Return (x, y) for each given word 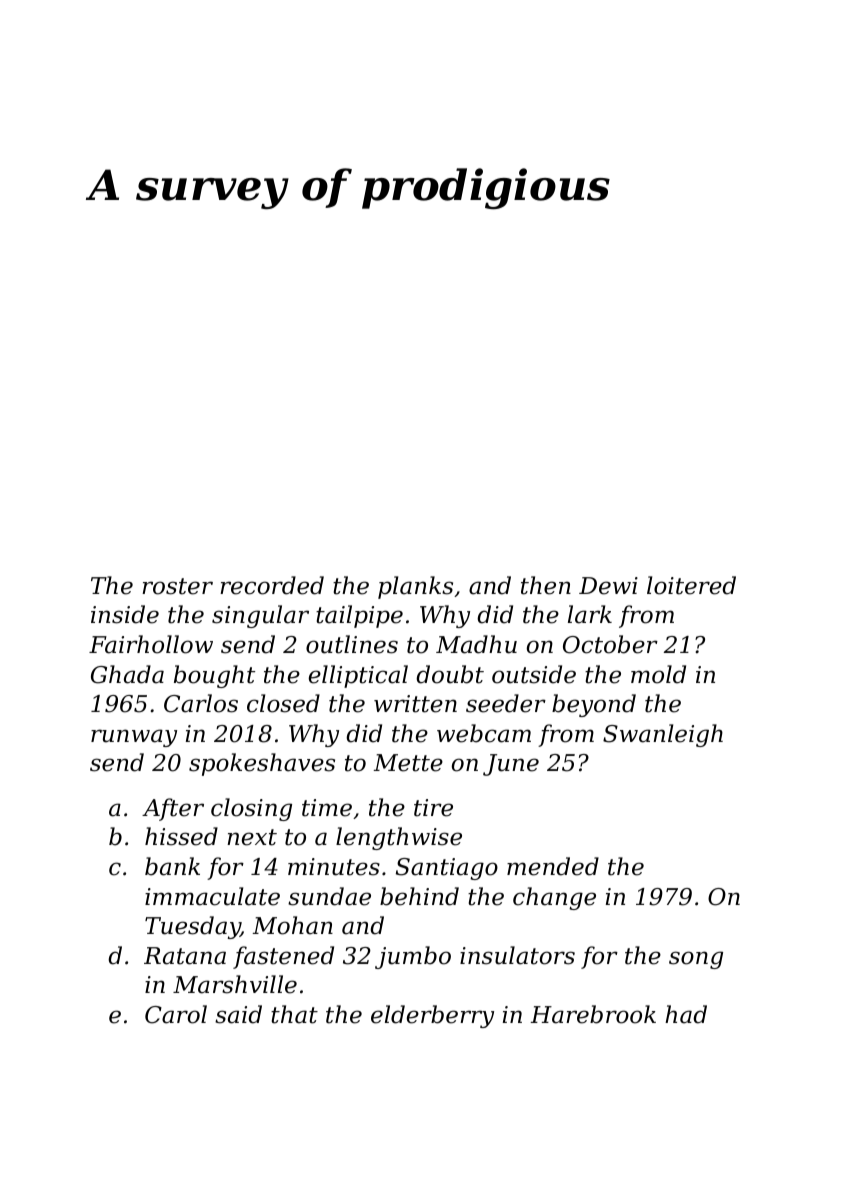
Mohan (292, 925)
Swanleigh (663, 735)
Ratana (185, 956)
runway (134, 738)
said (238, 1014)
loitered (691, 585)
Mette (408, 763)
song (696, 960)
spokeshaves (262, 764)
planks (415, 587)
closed (283, 703)
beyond (594, 705)
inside (125, 614)
